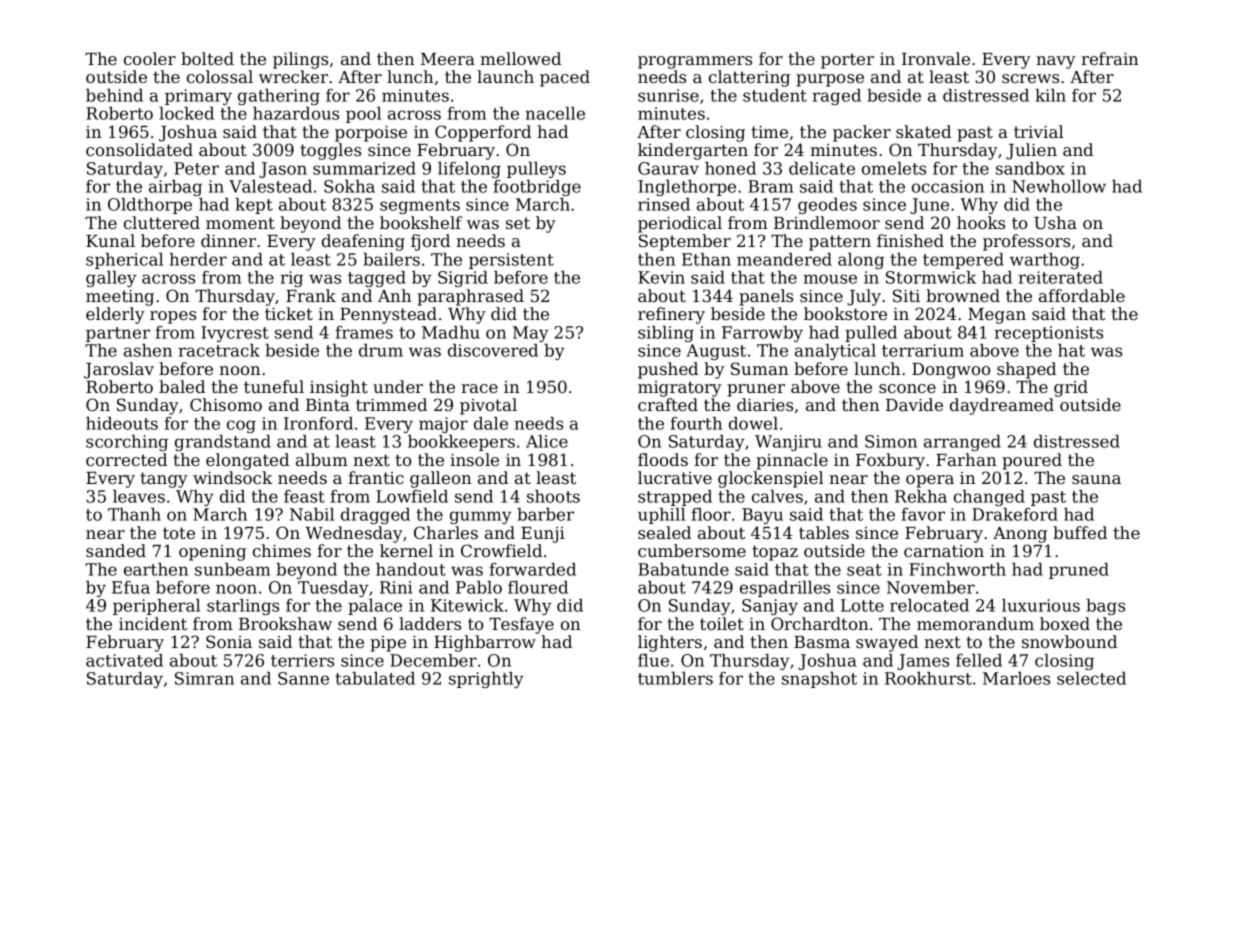 The width and height of the page is (1233, 952). I want to click on Efua, so click(131, 587).
